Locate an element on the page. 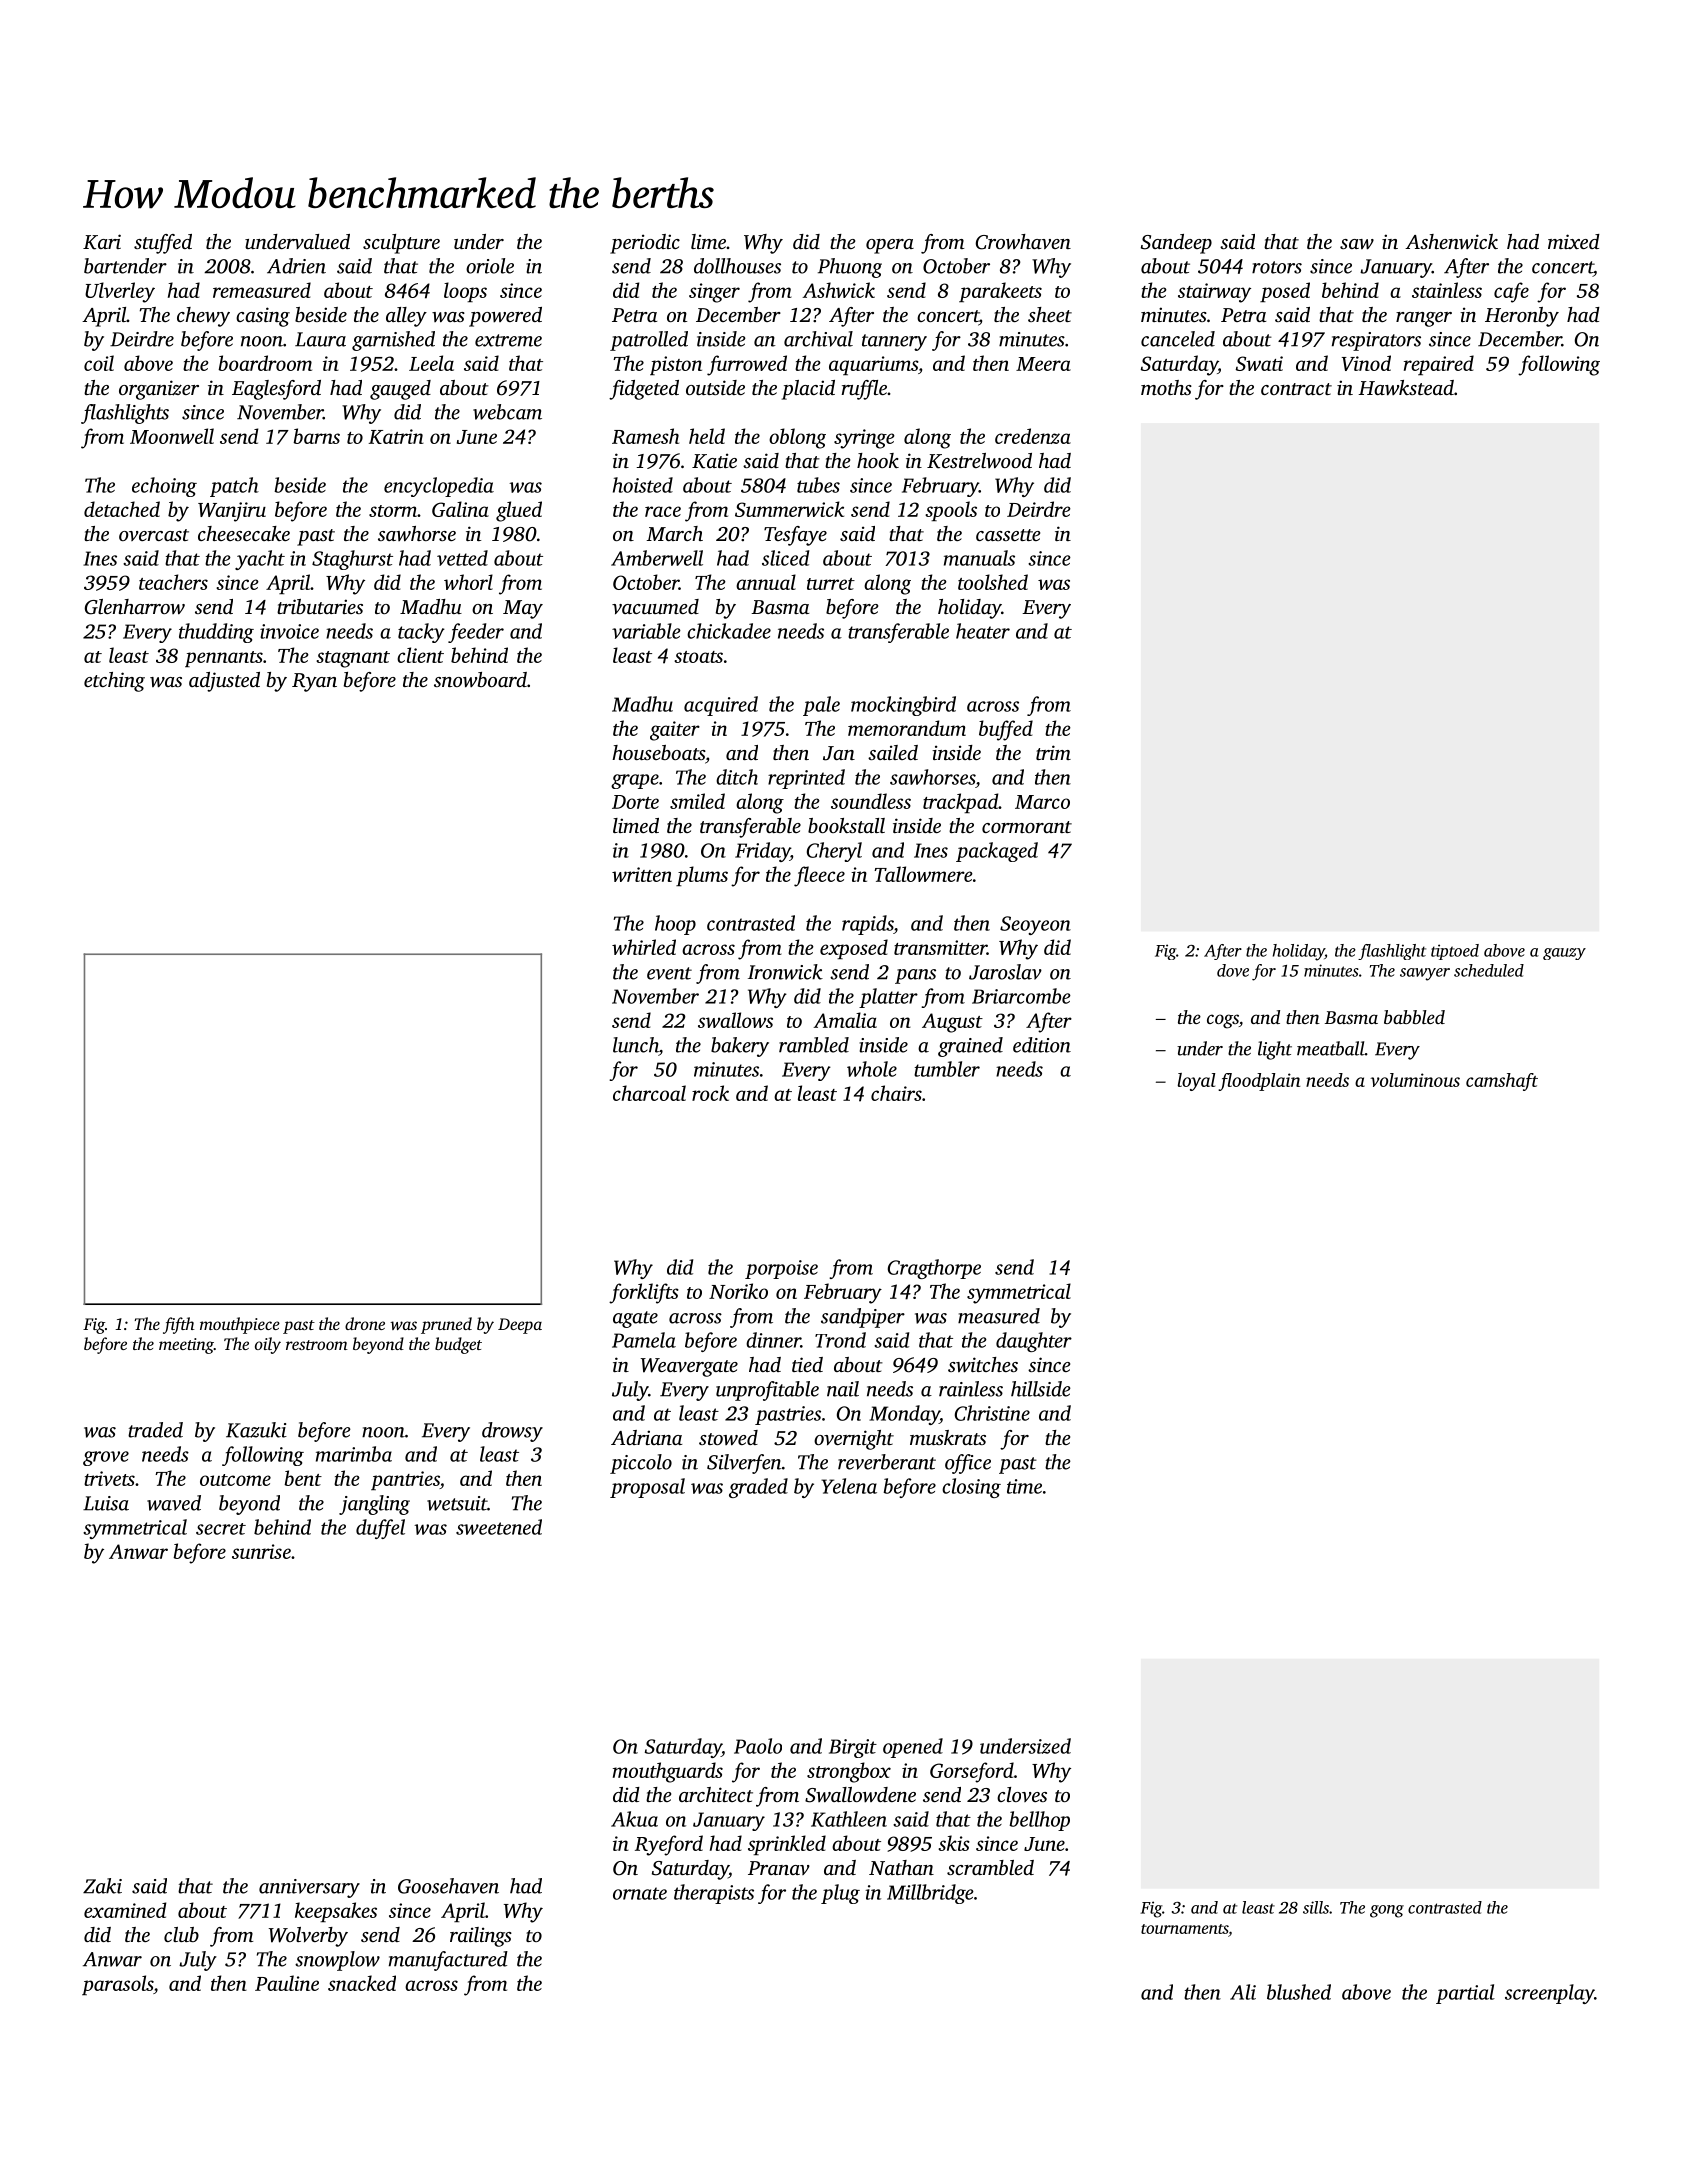  snowplow is located at coordinates (337, 1961).
